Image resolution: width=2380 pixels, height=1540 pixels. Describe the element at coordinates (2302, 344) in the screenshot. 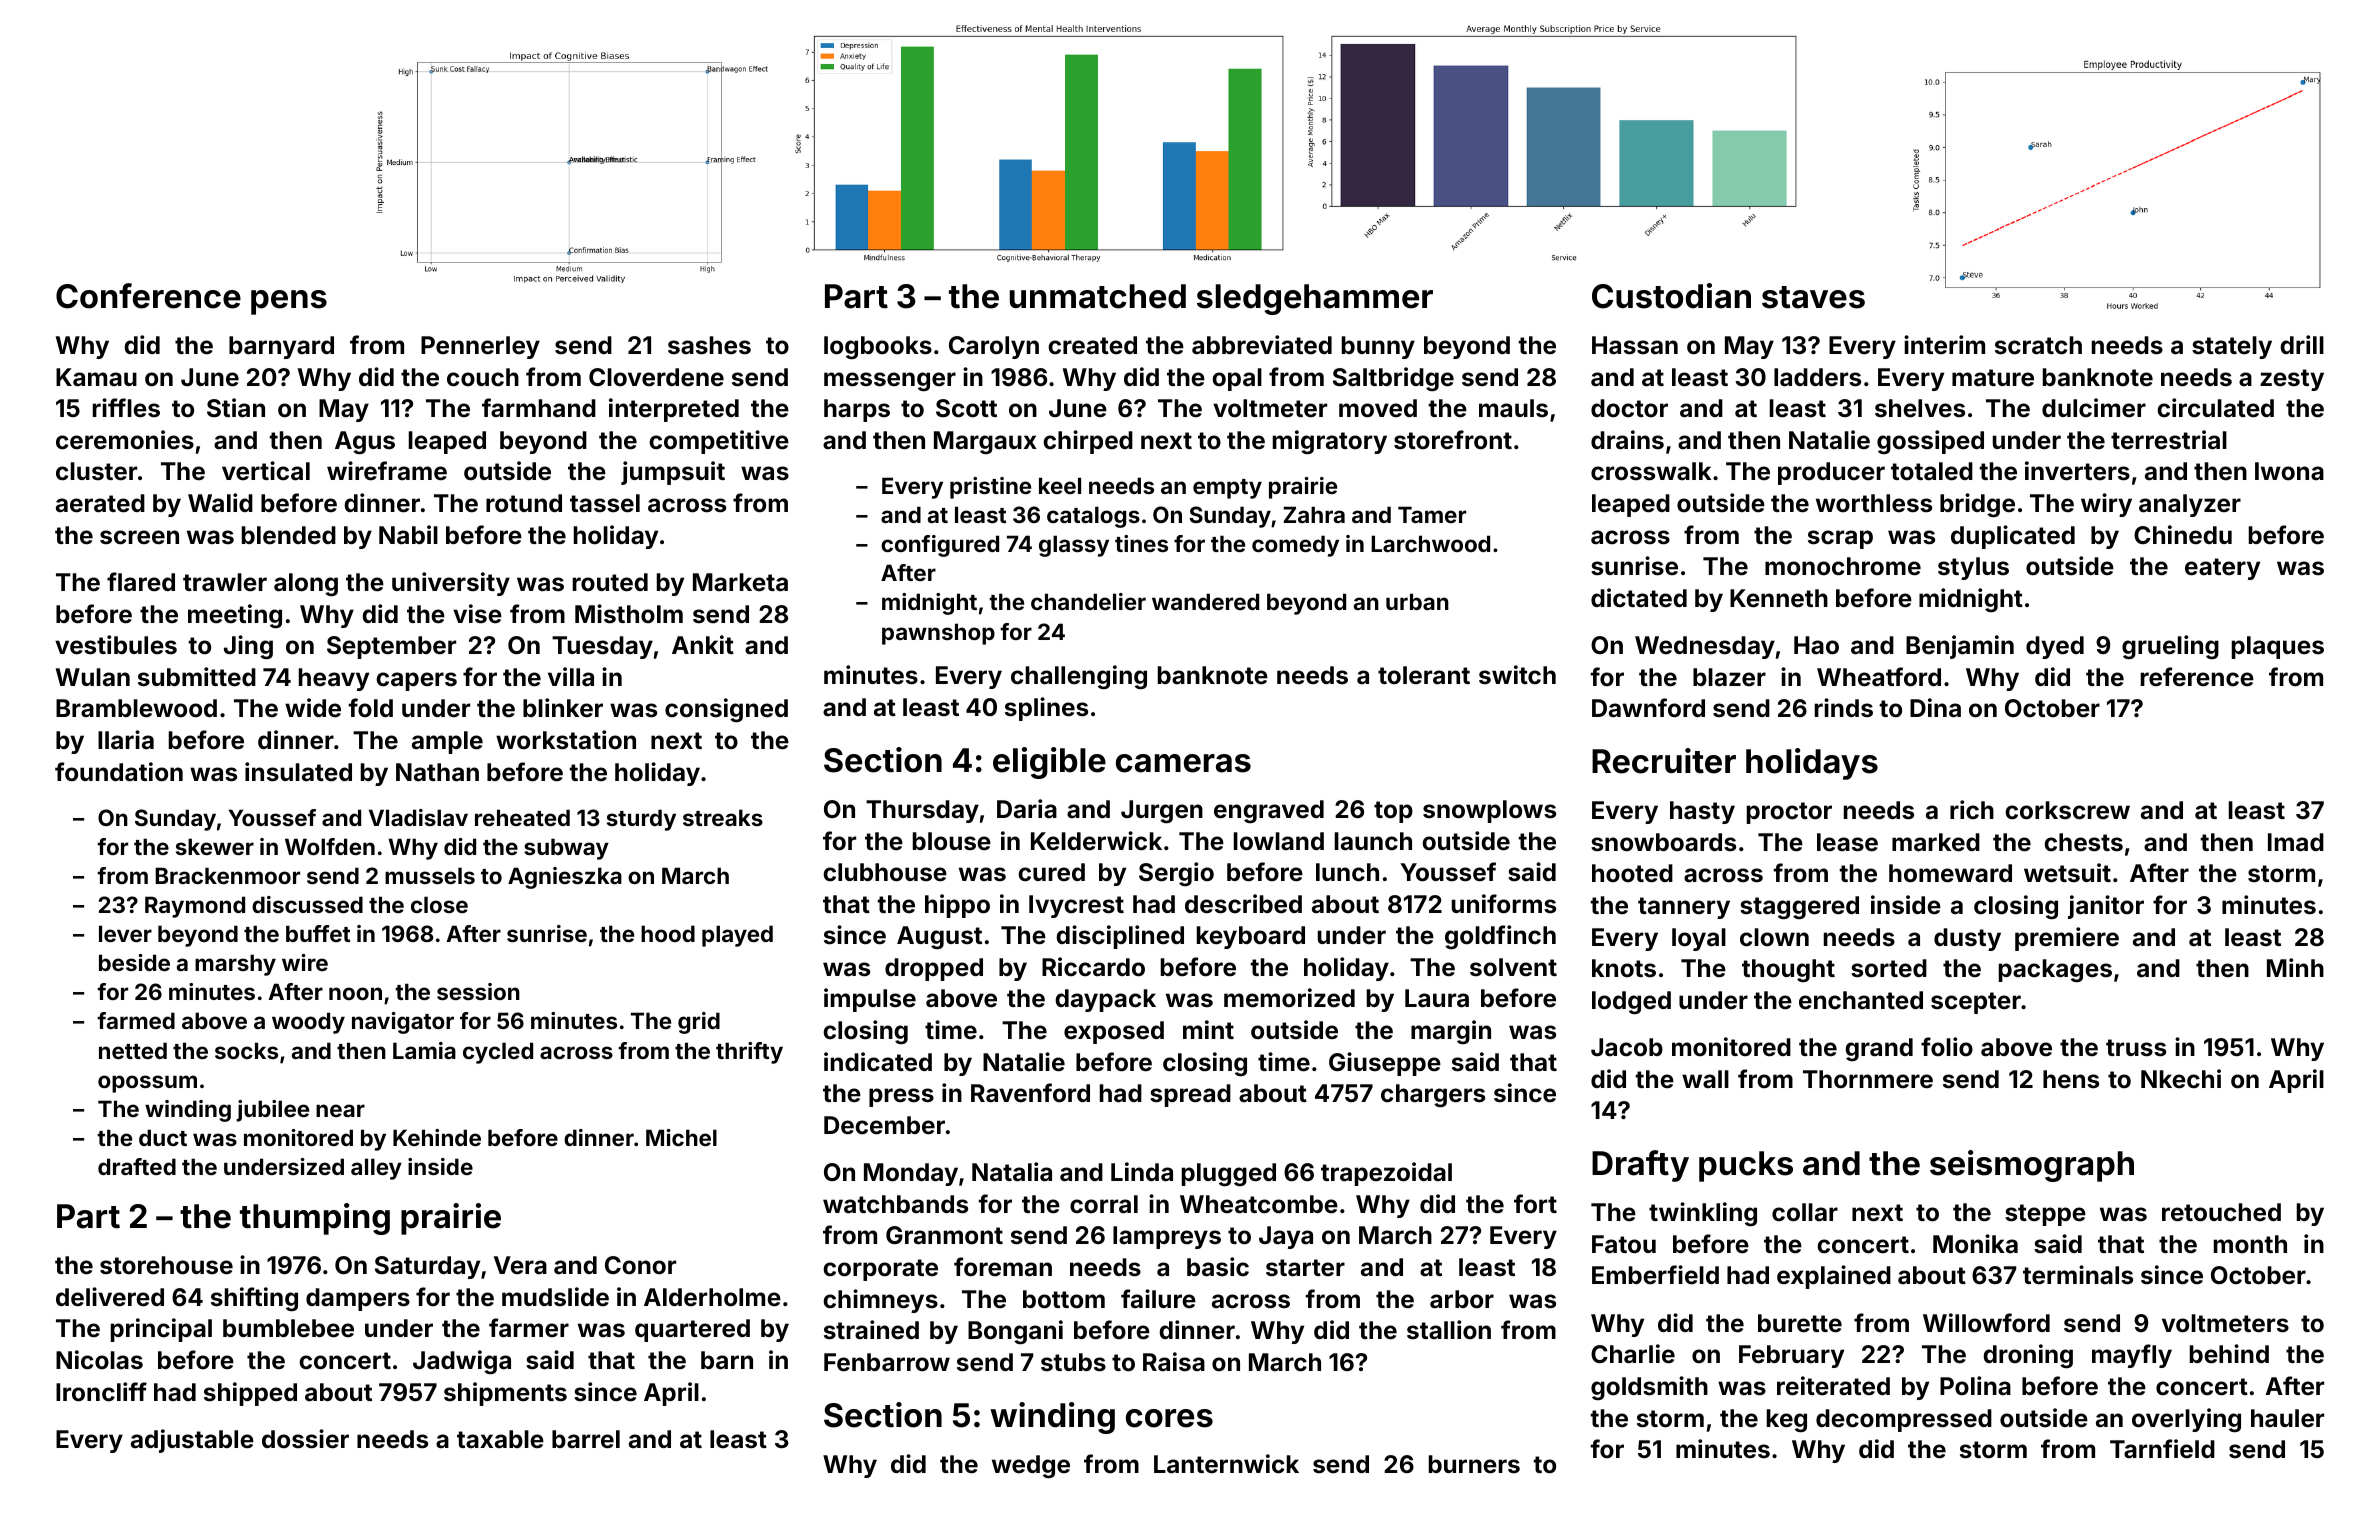

I see `drill` at that location.
